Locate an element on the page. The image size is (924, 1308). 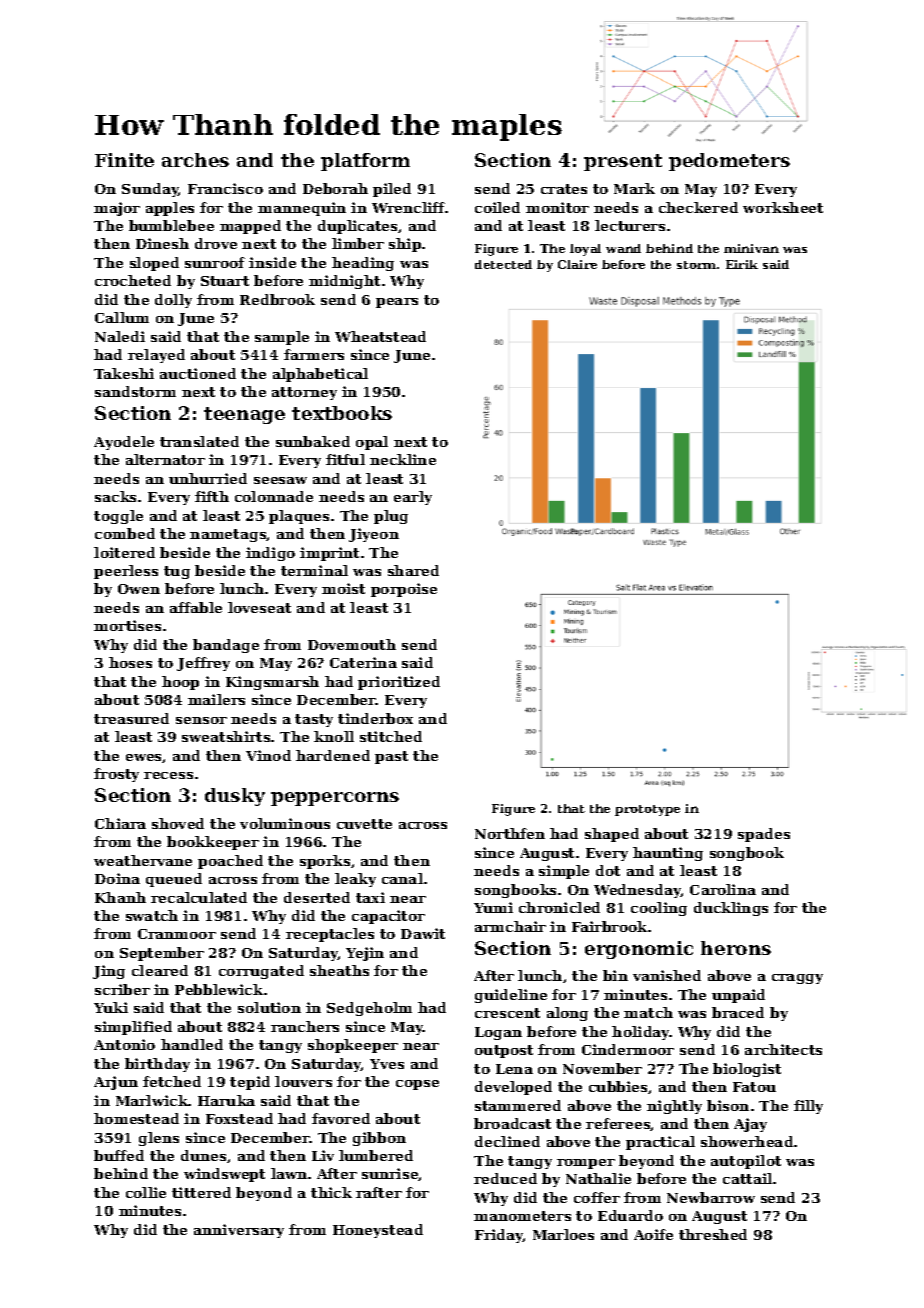
pedometers is located at coordinates (729, 162).
